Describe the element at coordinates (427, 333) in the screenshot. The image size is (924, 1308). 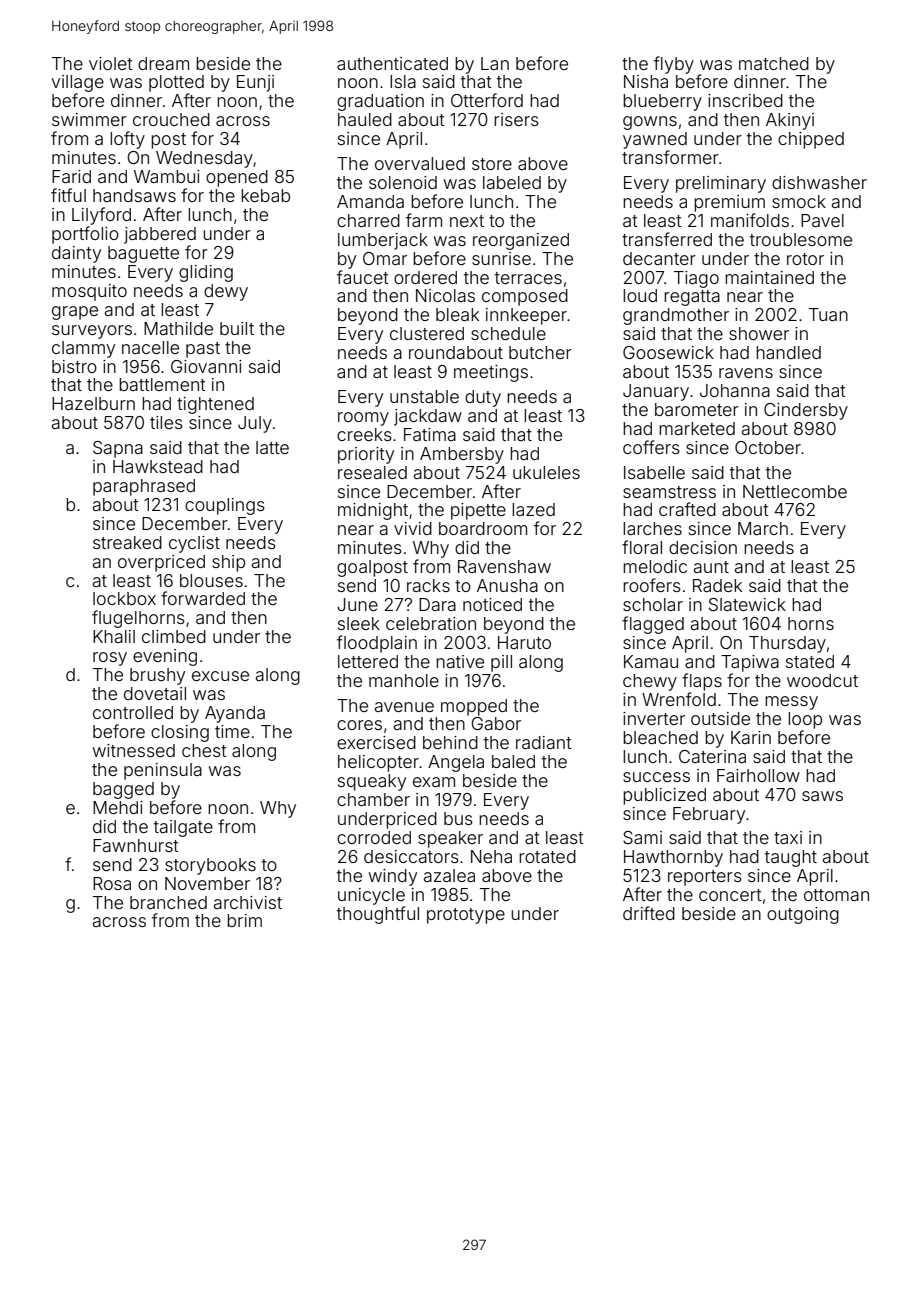
I see `clustered` at that location.
